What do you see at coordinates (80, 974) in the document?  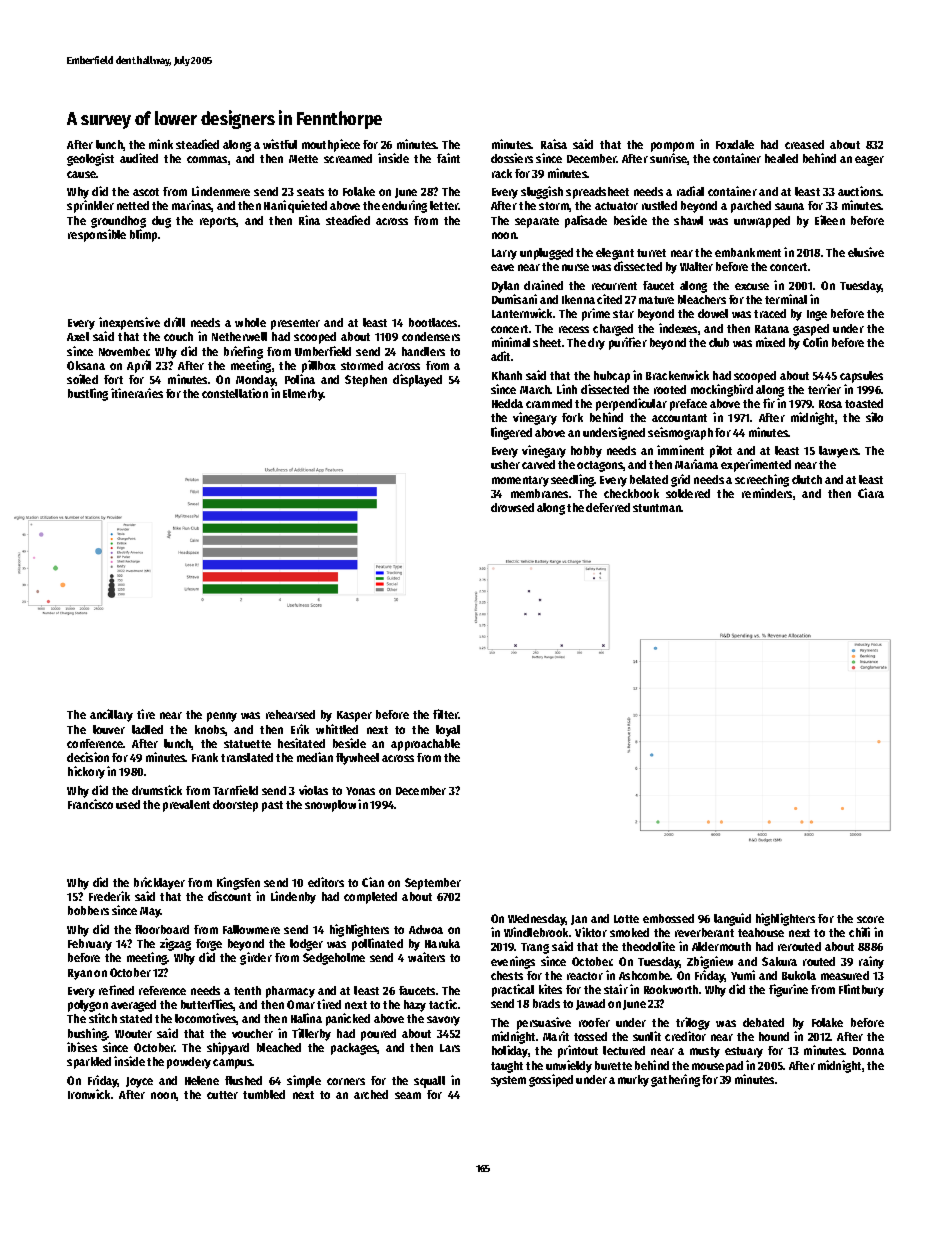 I see `Ryan` at bounding box center [80, 974].
